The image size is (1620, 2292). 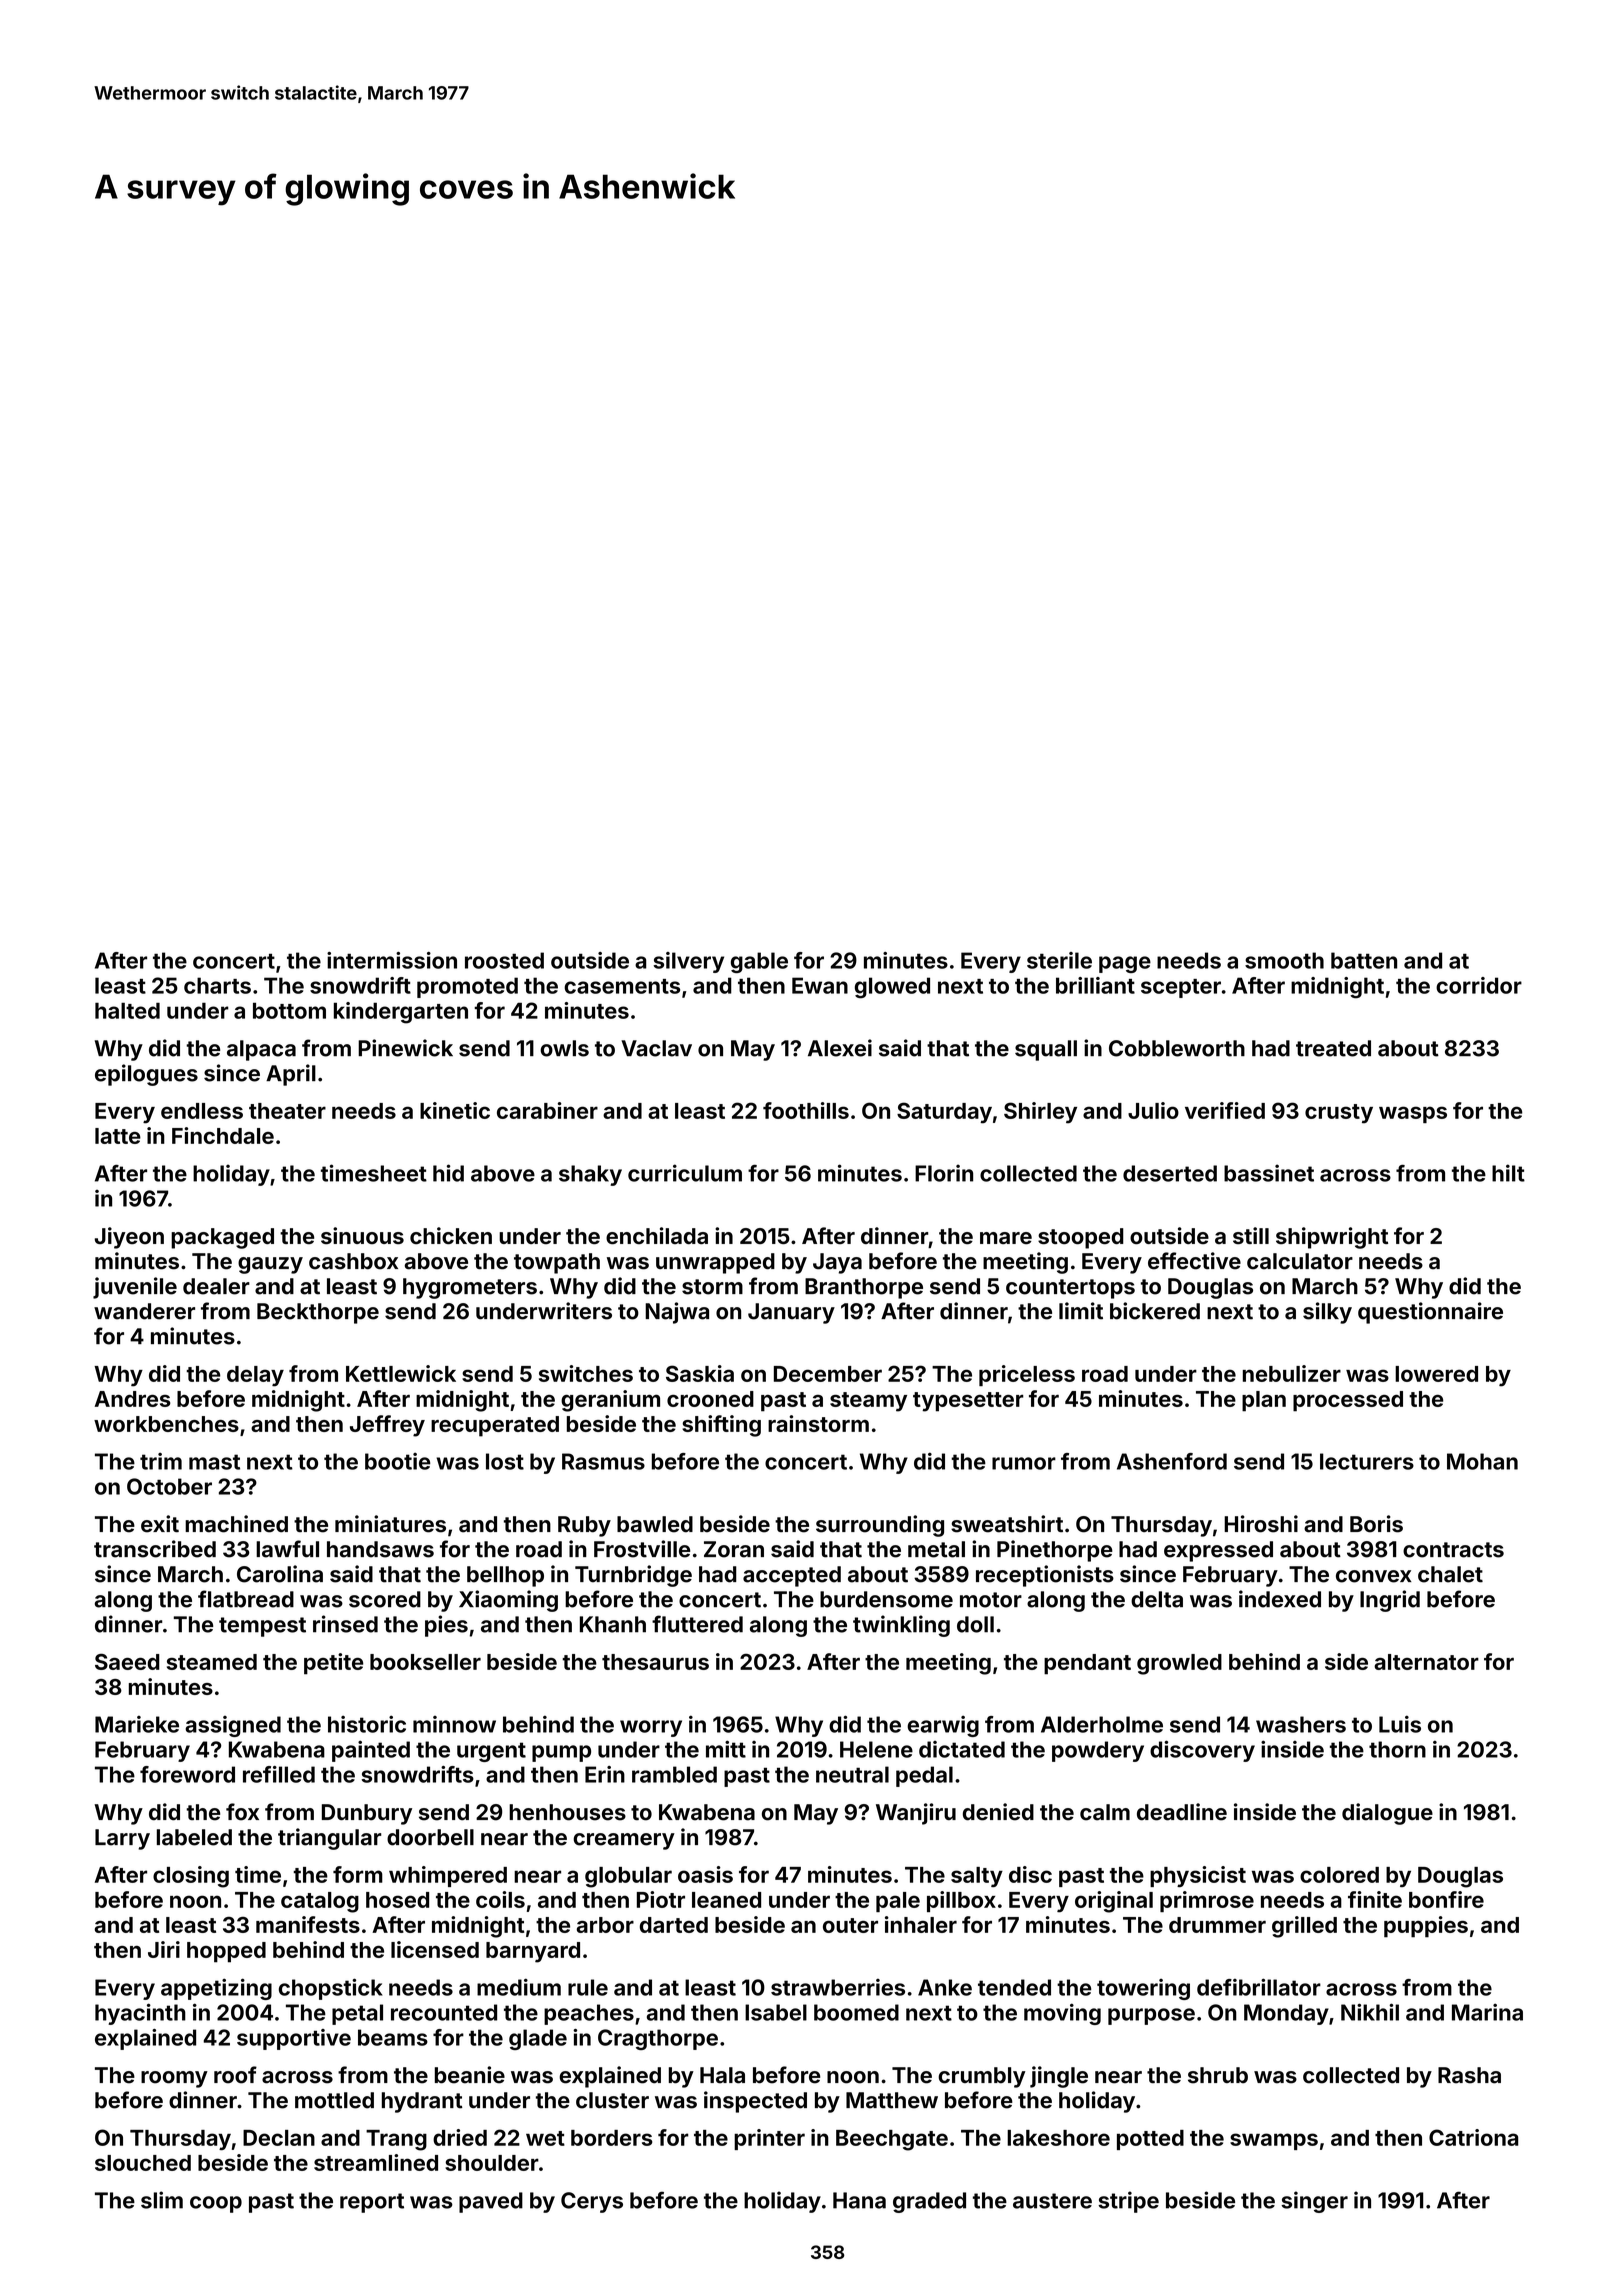 I want to click on kindergarten, so click(x=401, y=1013).
